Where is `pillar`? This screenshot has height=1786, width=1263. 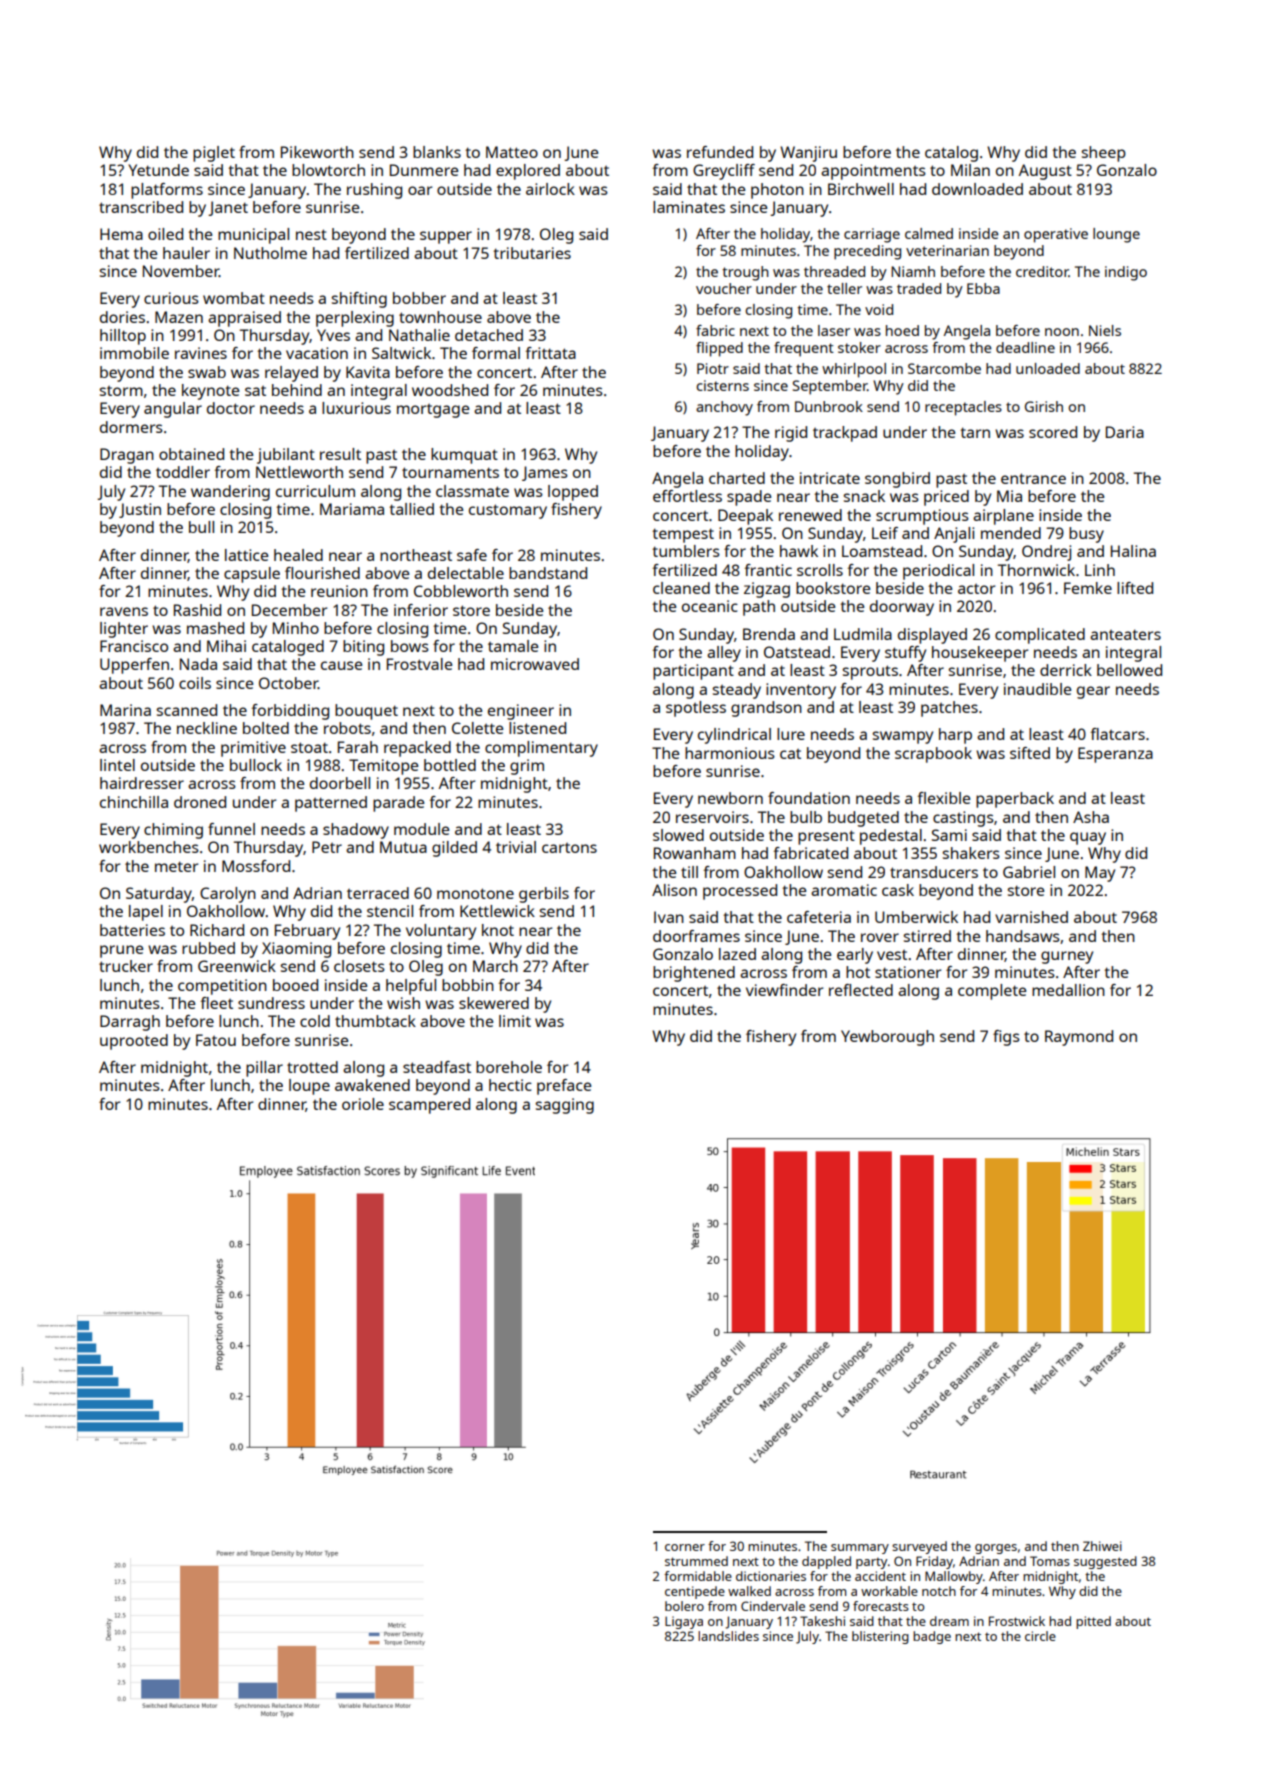
pillar is located at coordinates (264, 1069).
